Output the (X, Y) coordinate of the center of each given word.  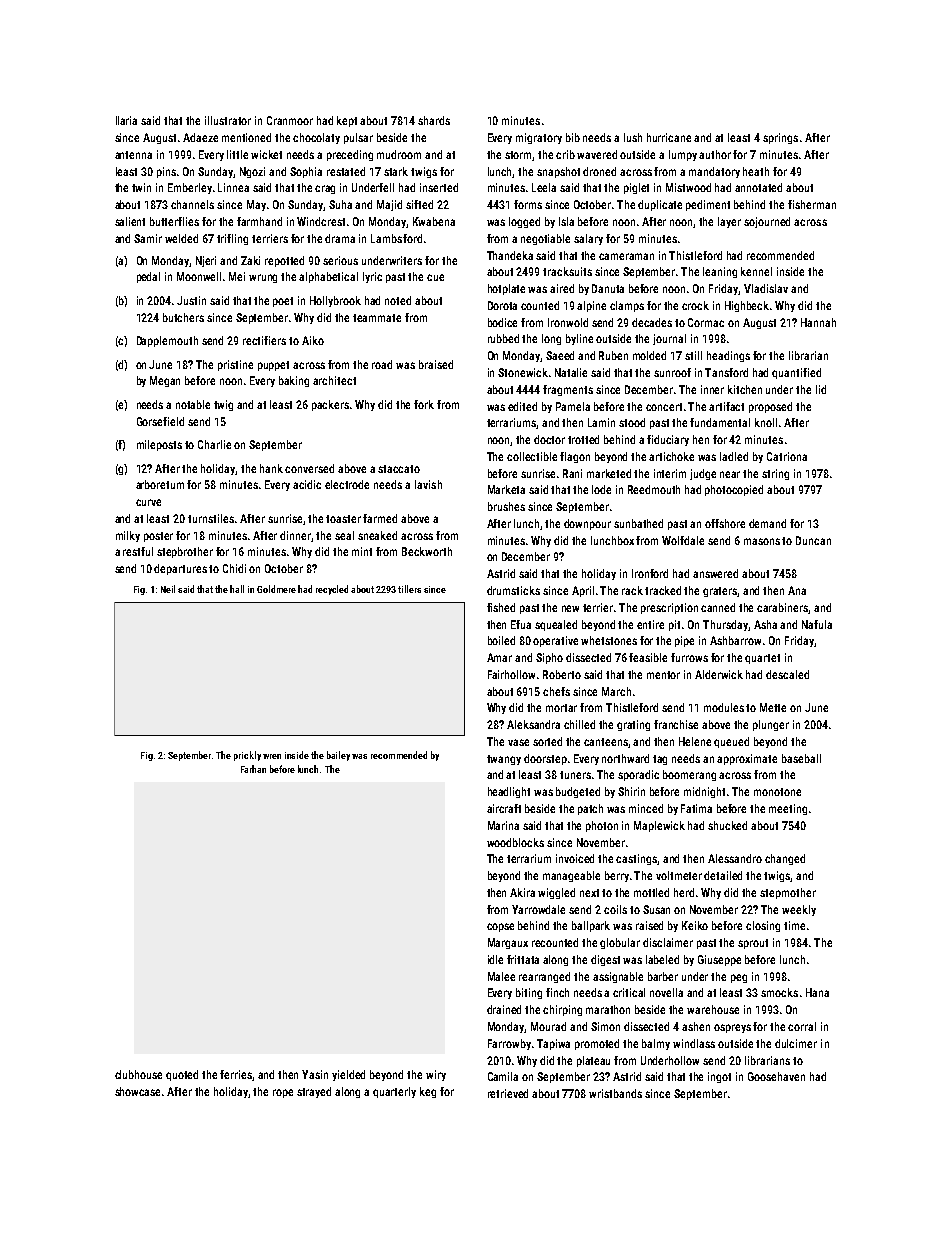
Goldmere (276, 589)
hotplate (506, 289)
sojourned (767, 222)
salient (130, 221)
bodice (502, 322)
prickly (247, 756)
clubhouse (138, 1074)
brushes (506, 506)
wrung (263, 278)
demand (767, 523)
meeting (788, 809)
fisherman (812, 204)
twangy (504, 760)
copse (500, 927)
